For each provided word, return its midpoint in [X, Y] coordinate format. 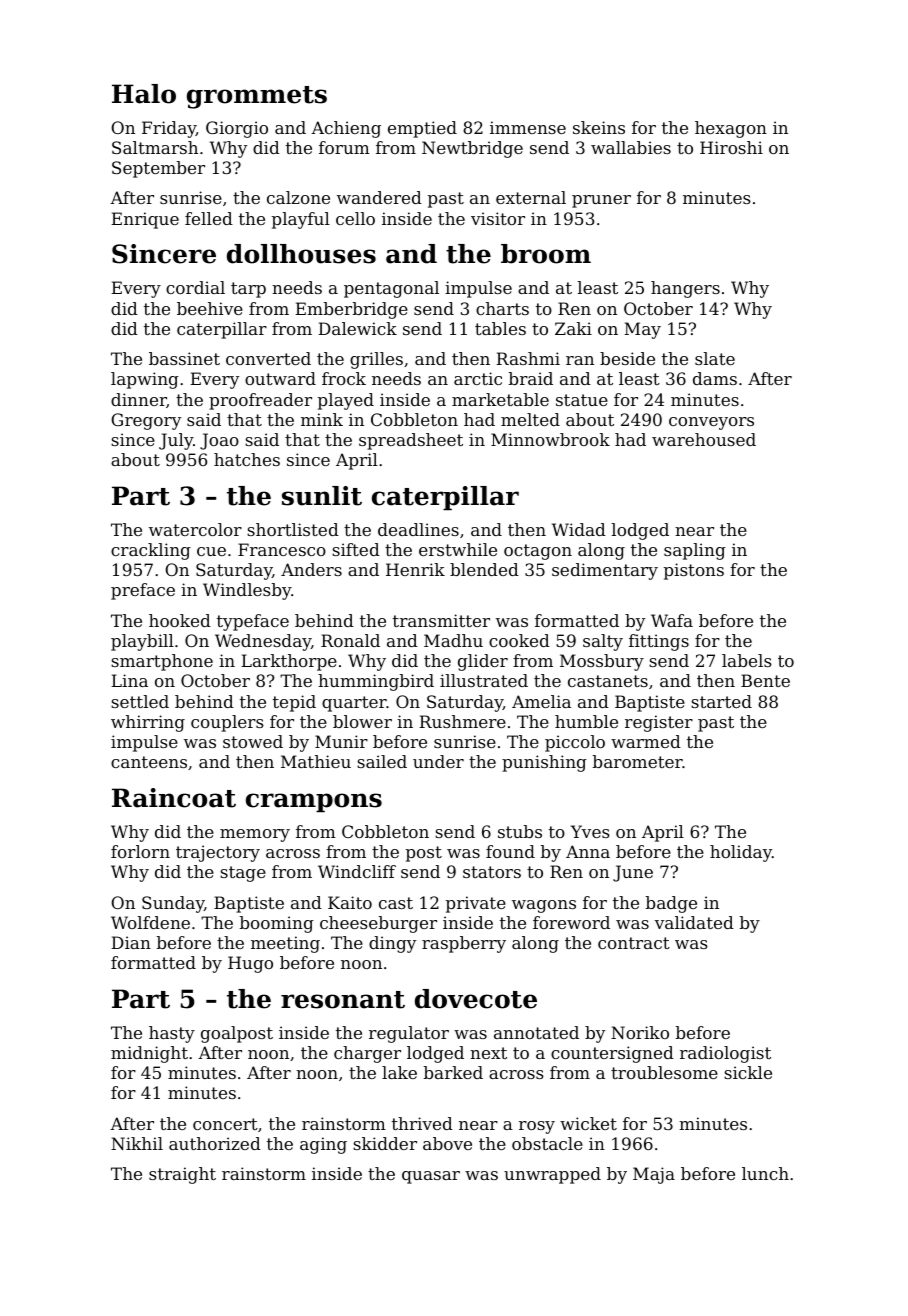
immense [528, 127]
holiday [741, 853]
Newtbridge [472, 149]
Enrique [145, 220]
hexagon [731, 129]
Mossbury [602, 662]
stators [492, 872]
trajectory [218, 853]
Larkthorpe [289, 662]
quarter [354, 704]
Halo [144, 94]
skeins [599, 127]
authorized [215, 1143]
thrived [422, 1123]
